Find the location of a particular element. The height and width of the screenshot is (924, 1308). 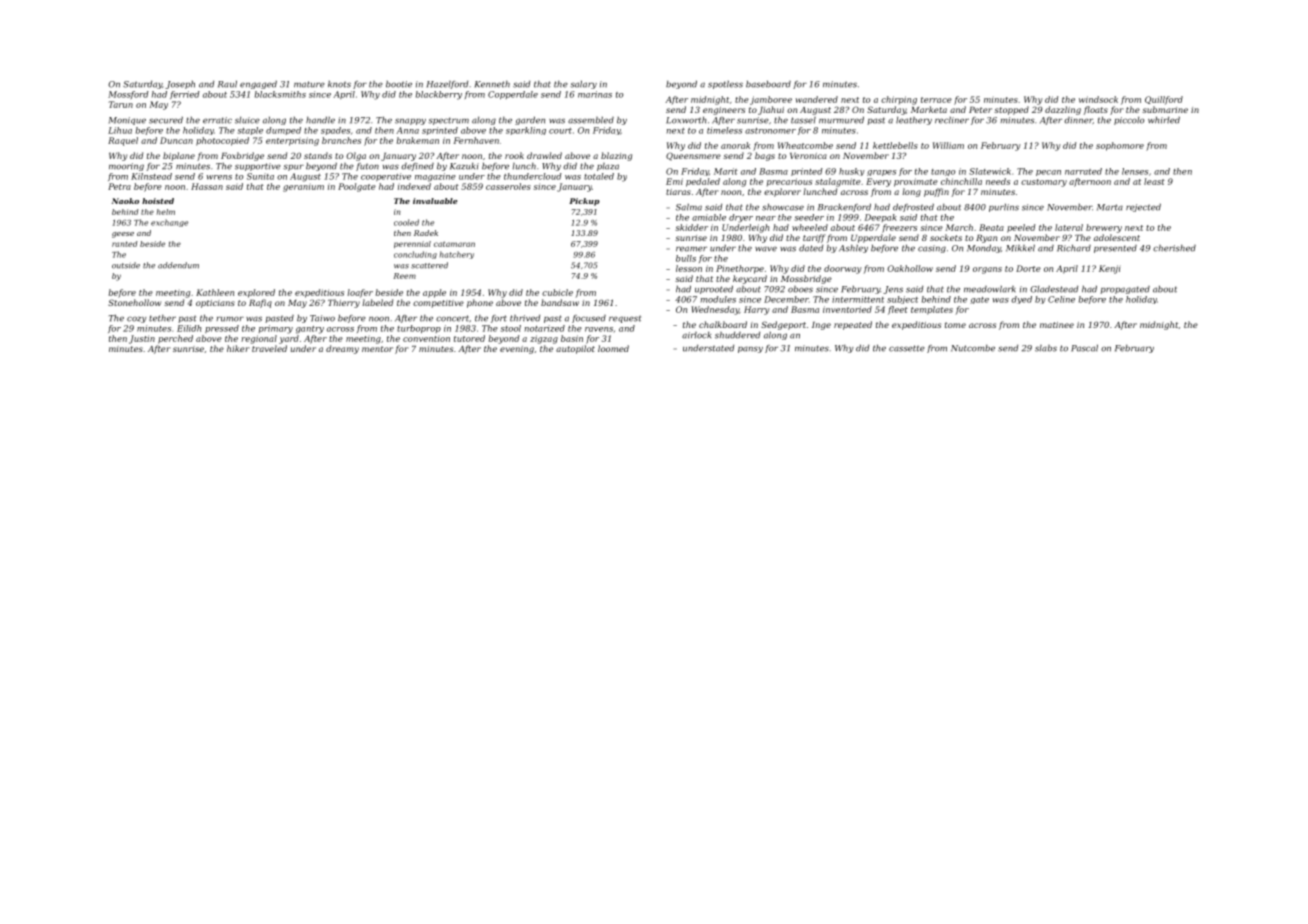

convention is located at coordinates (426, 339).
